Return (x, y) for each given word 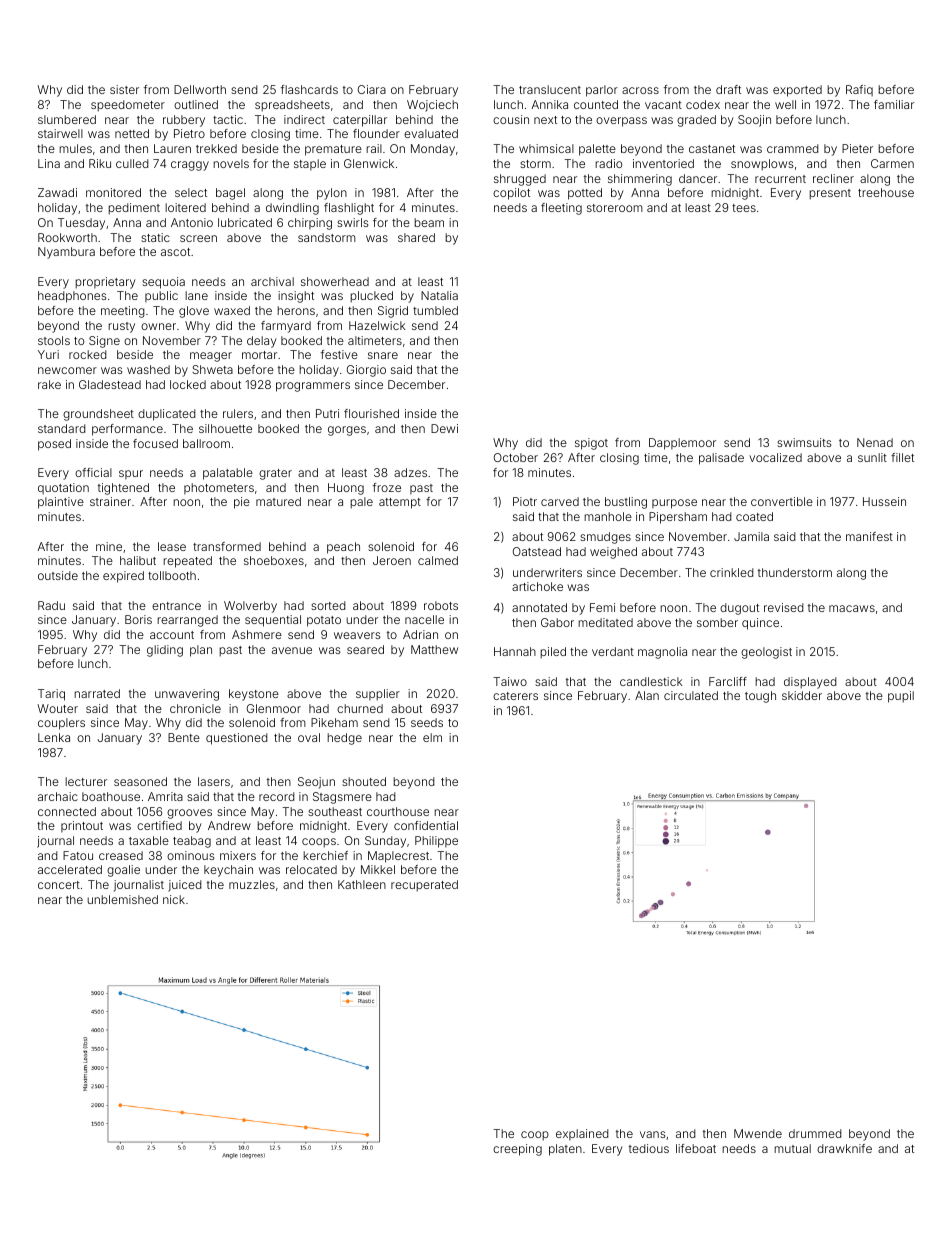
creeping (517, 1150)
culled (132, 163)
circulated (691, 695)
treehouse (886, 192)
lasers (214, 781)
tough (760, 697)
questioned (237, 739)
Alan (647, 695)
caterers (515, 696)
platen (565, 1150)
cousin (511, 119)
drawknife (844, 1148)
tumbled (435, 310)
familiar (894, 104)
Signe (104, 342)
